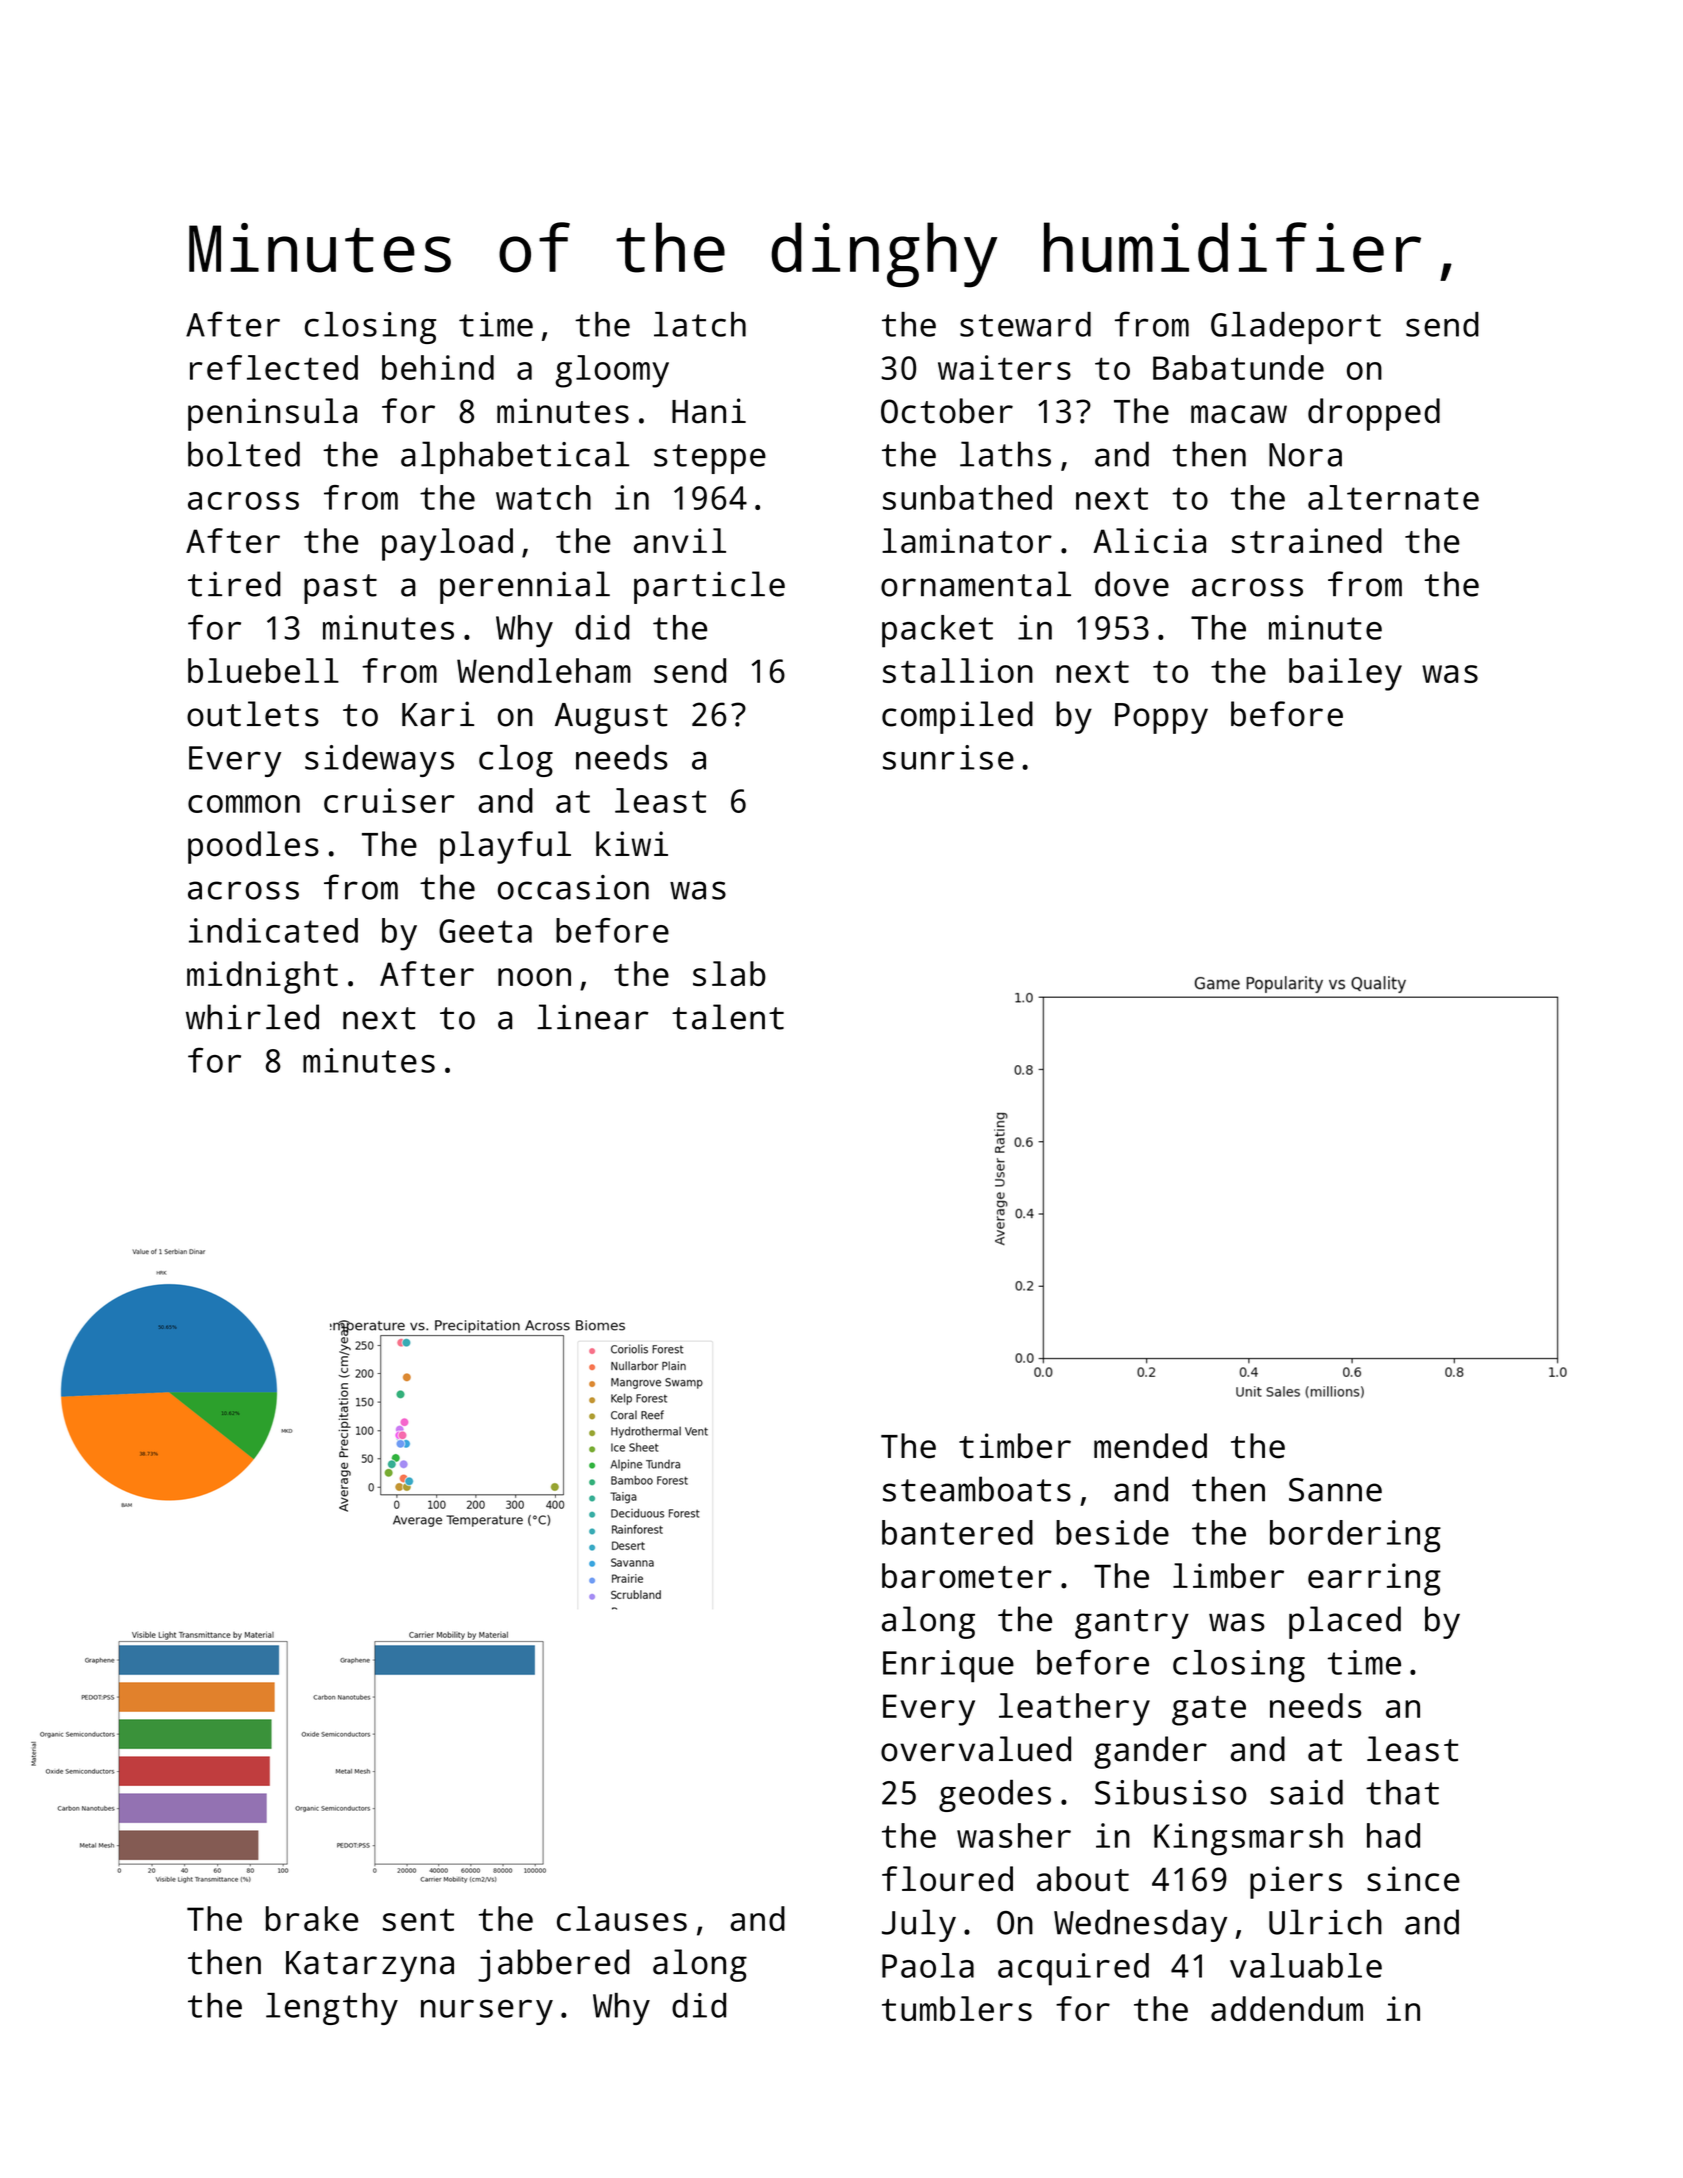 This screenshot has height=2178, width=1683. What do you see at coordinates (957, 2008) in the screenshot?
I see `tumblers` at bounding box center [957, 2008].
